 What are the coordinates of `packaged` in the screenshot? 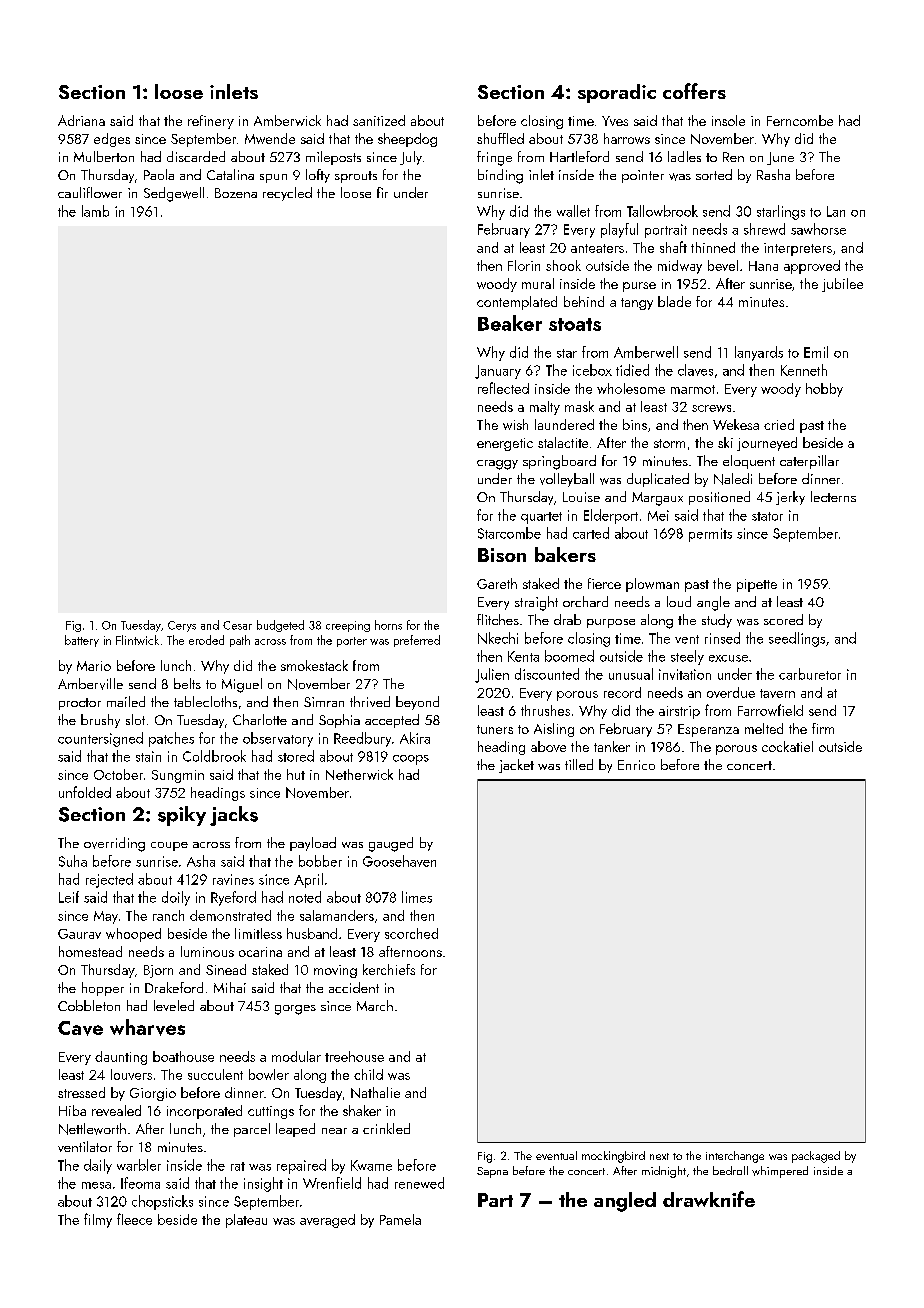 It's located at (816, 1157).
